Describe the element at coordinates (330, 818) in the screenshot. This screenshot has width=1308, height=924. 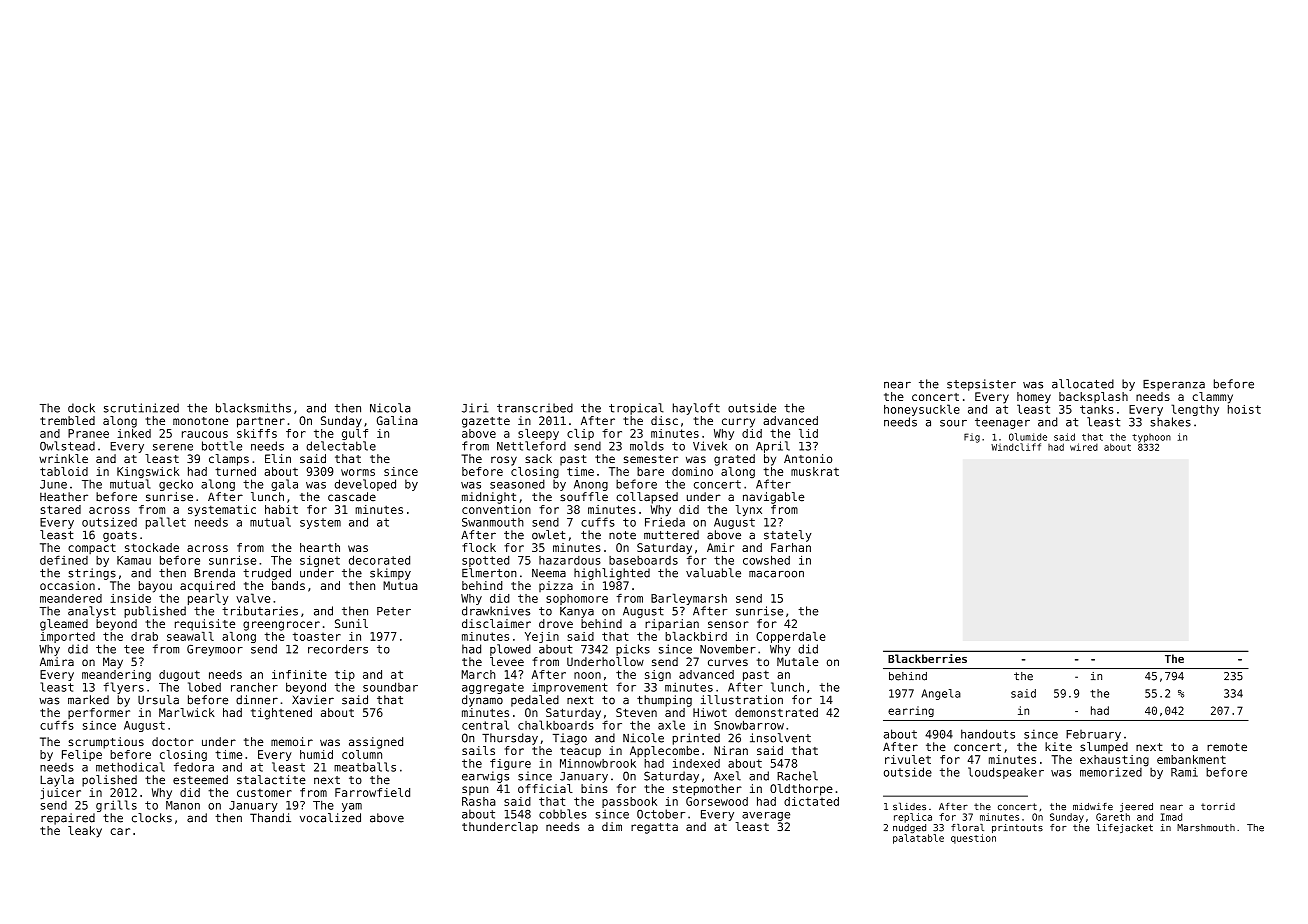
I see `vocalized` at that location.
